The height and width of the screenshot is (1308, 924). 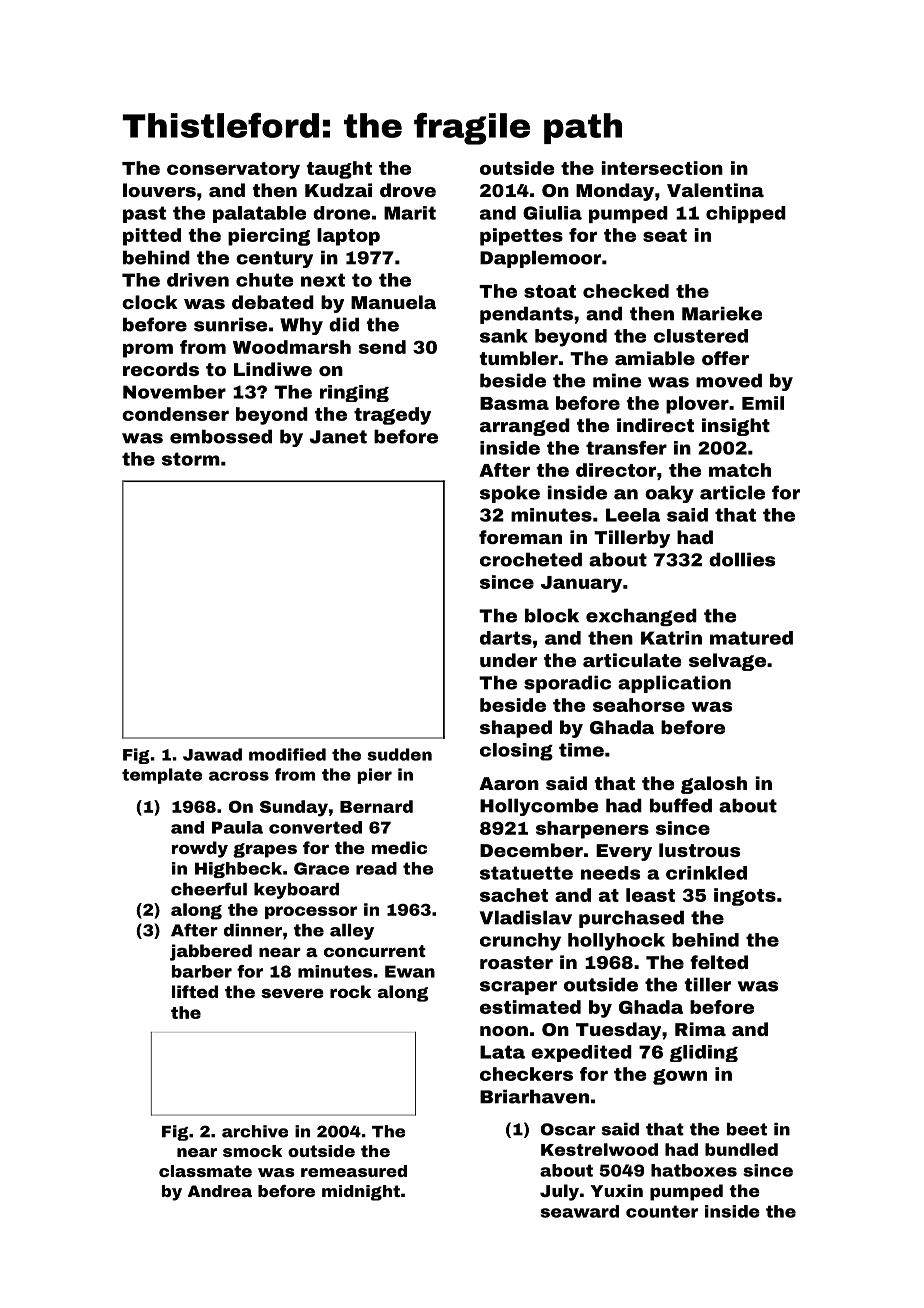 What do you see at coordinates (662, 168) in the screenshot?
I see `intersection` at bounding box center [662, 168].
